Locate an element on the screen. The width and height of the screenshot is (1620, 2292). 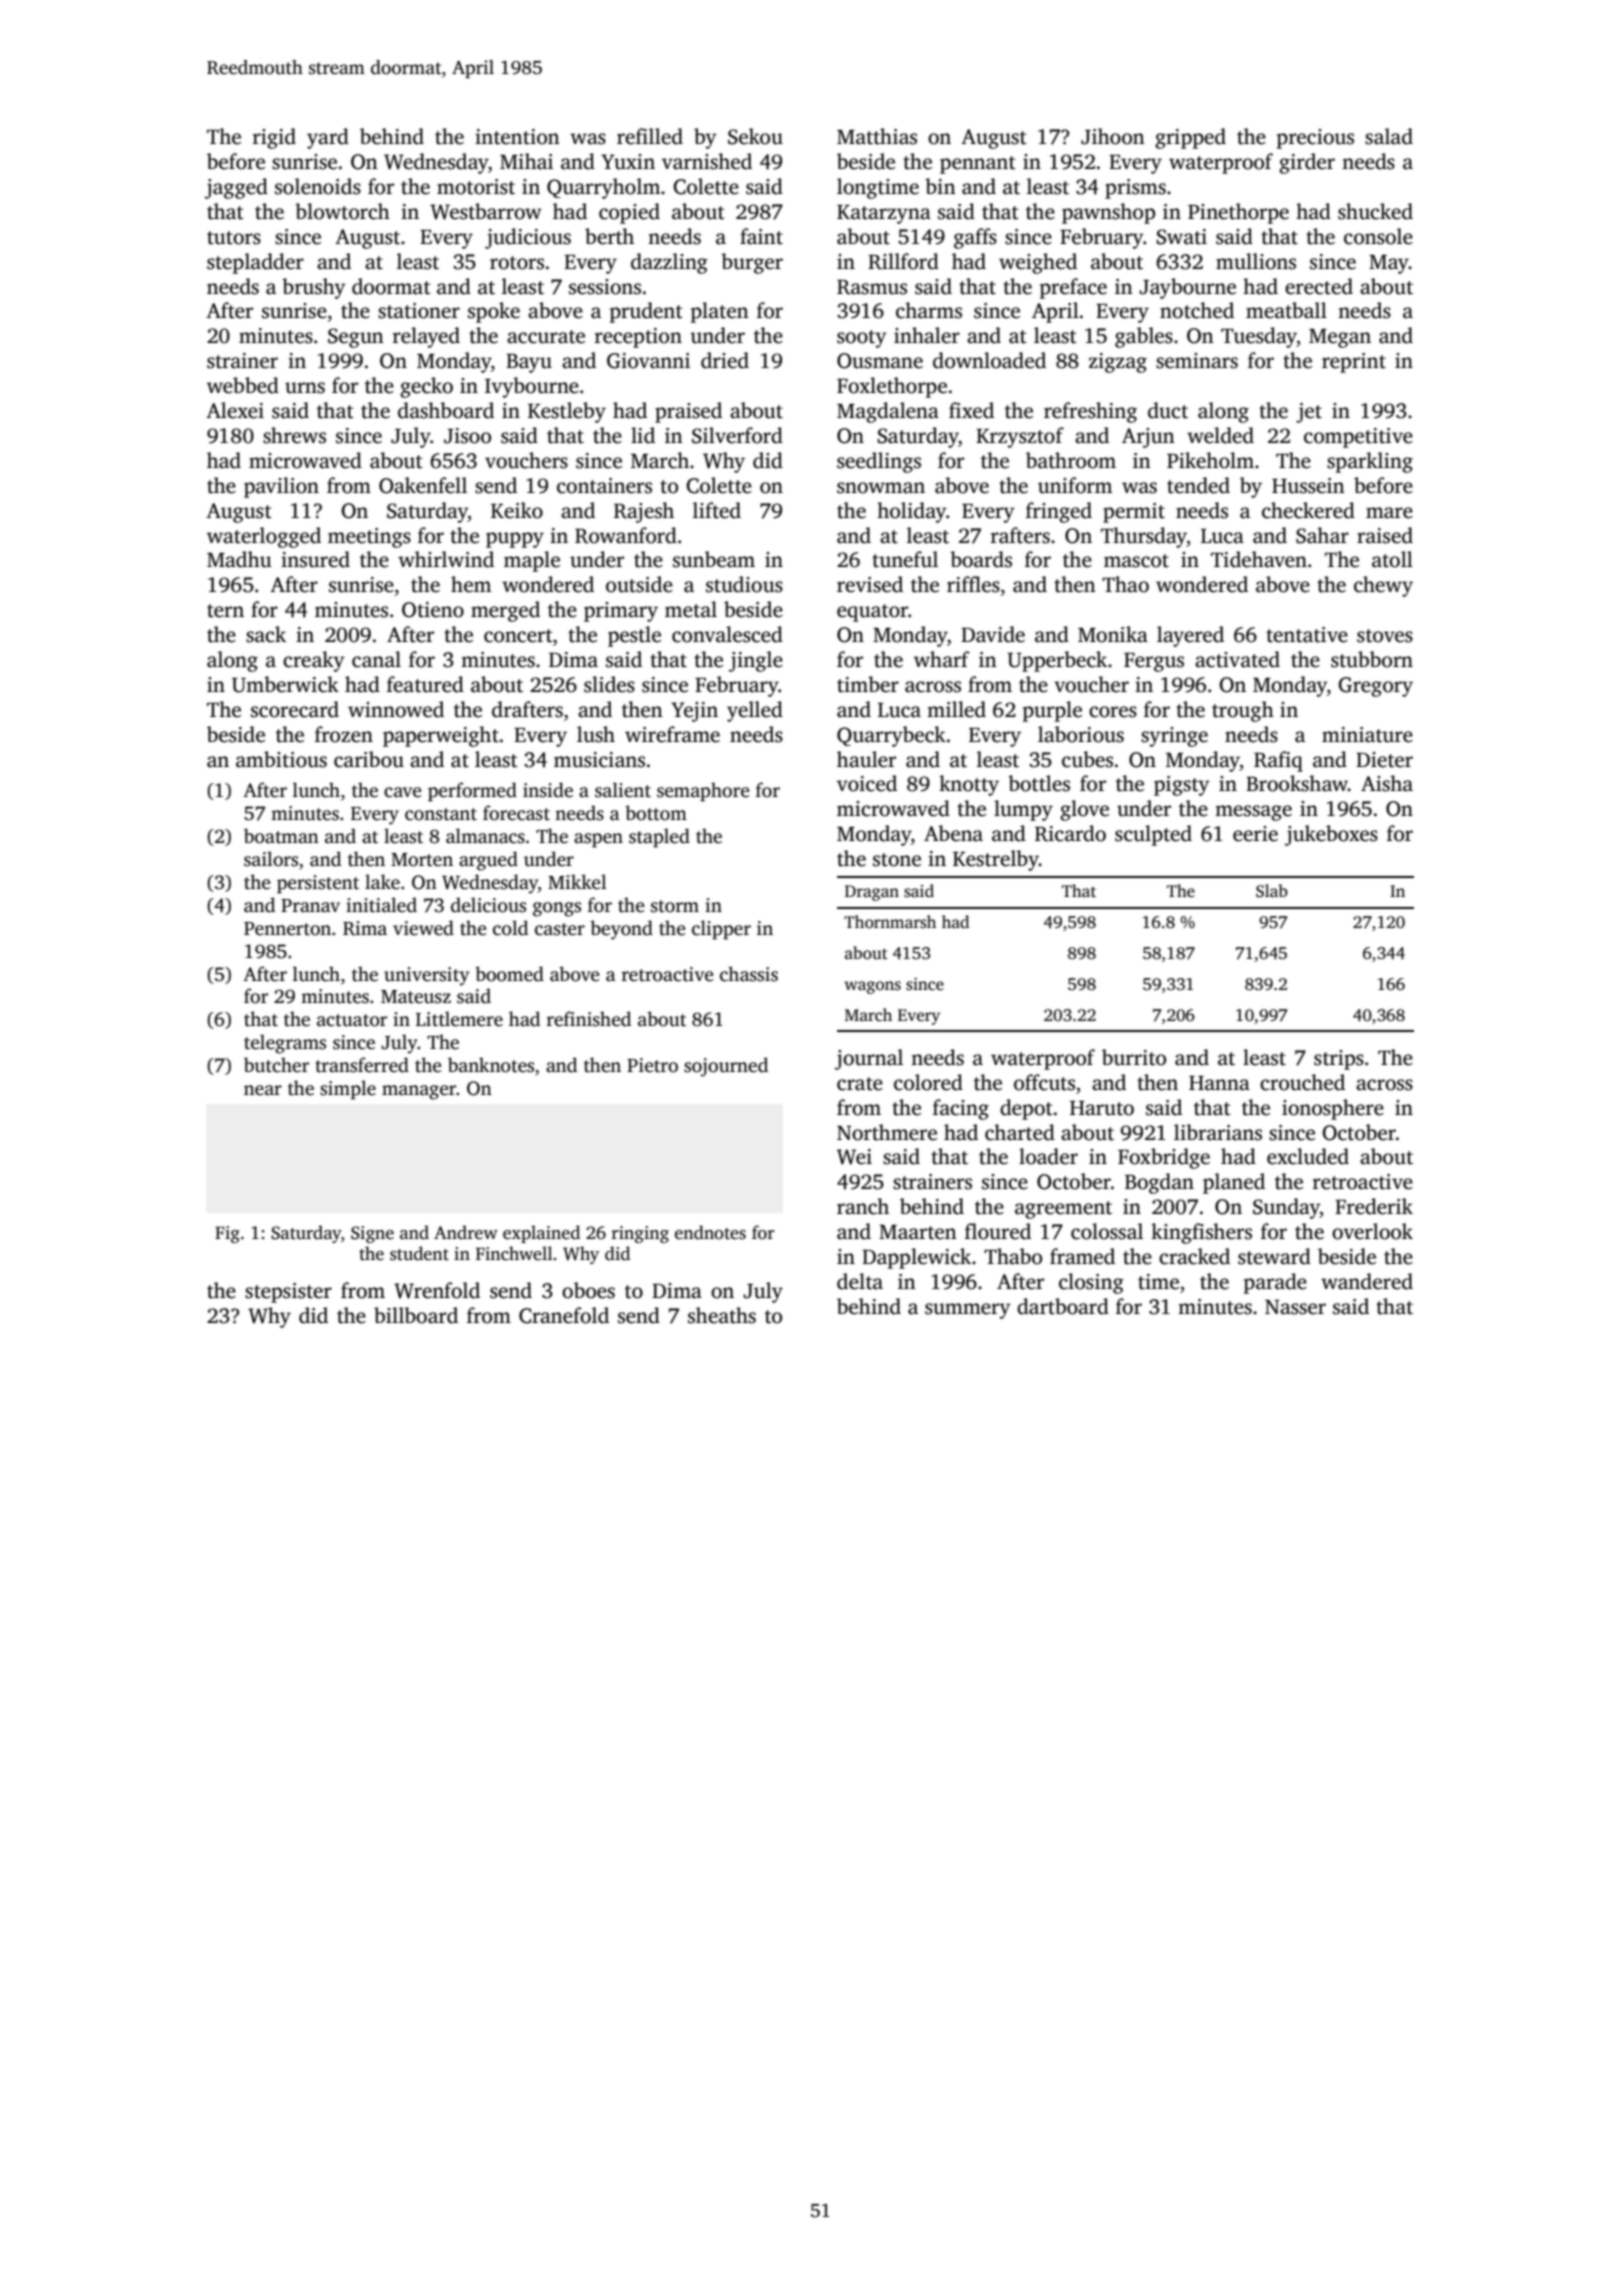
clipper is located at coordinates (721, 930).
